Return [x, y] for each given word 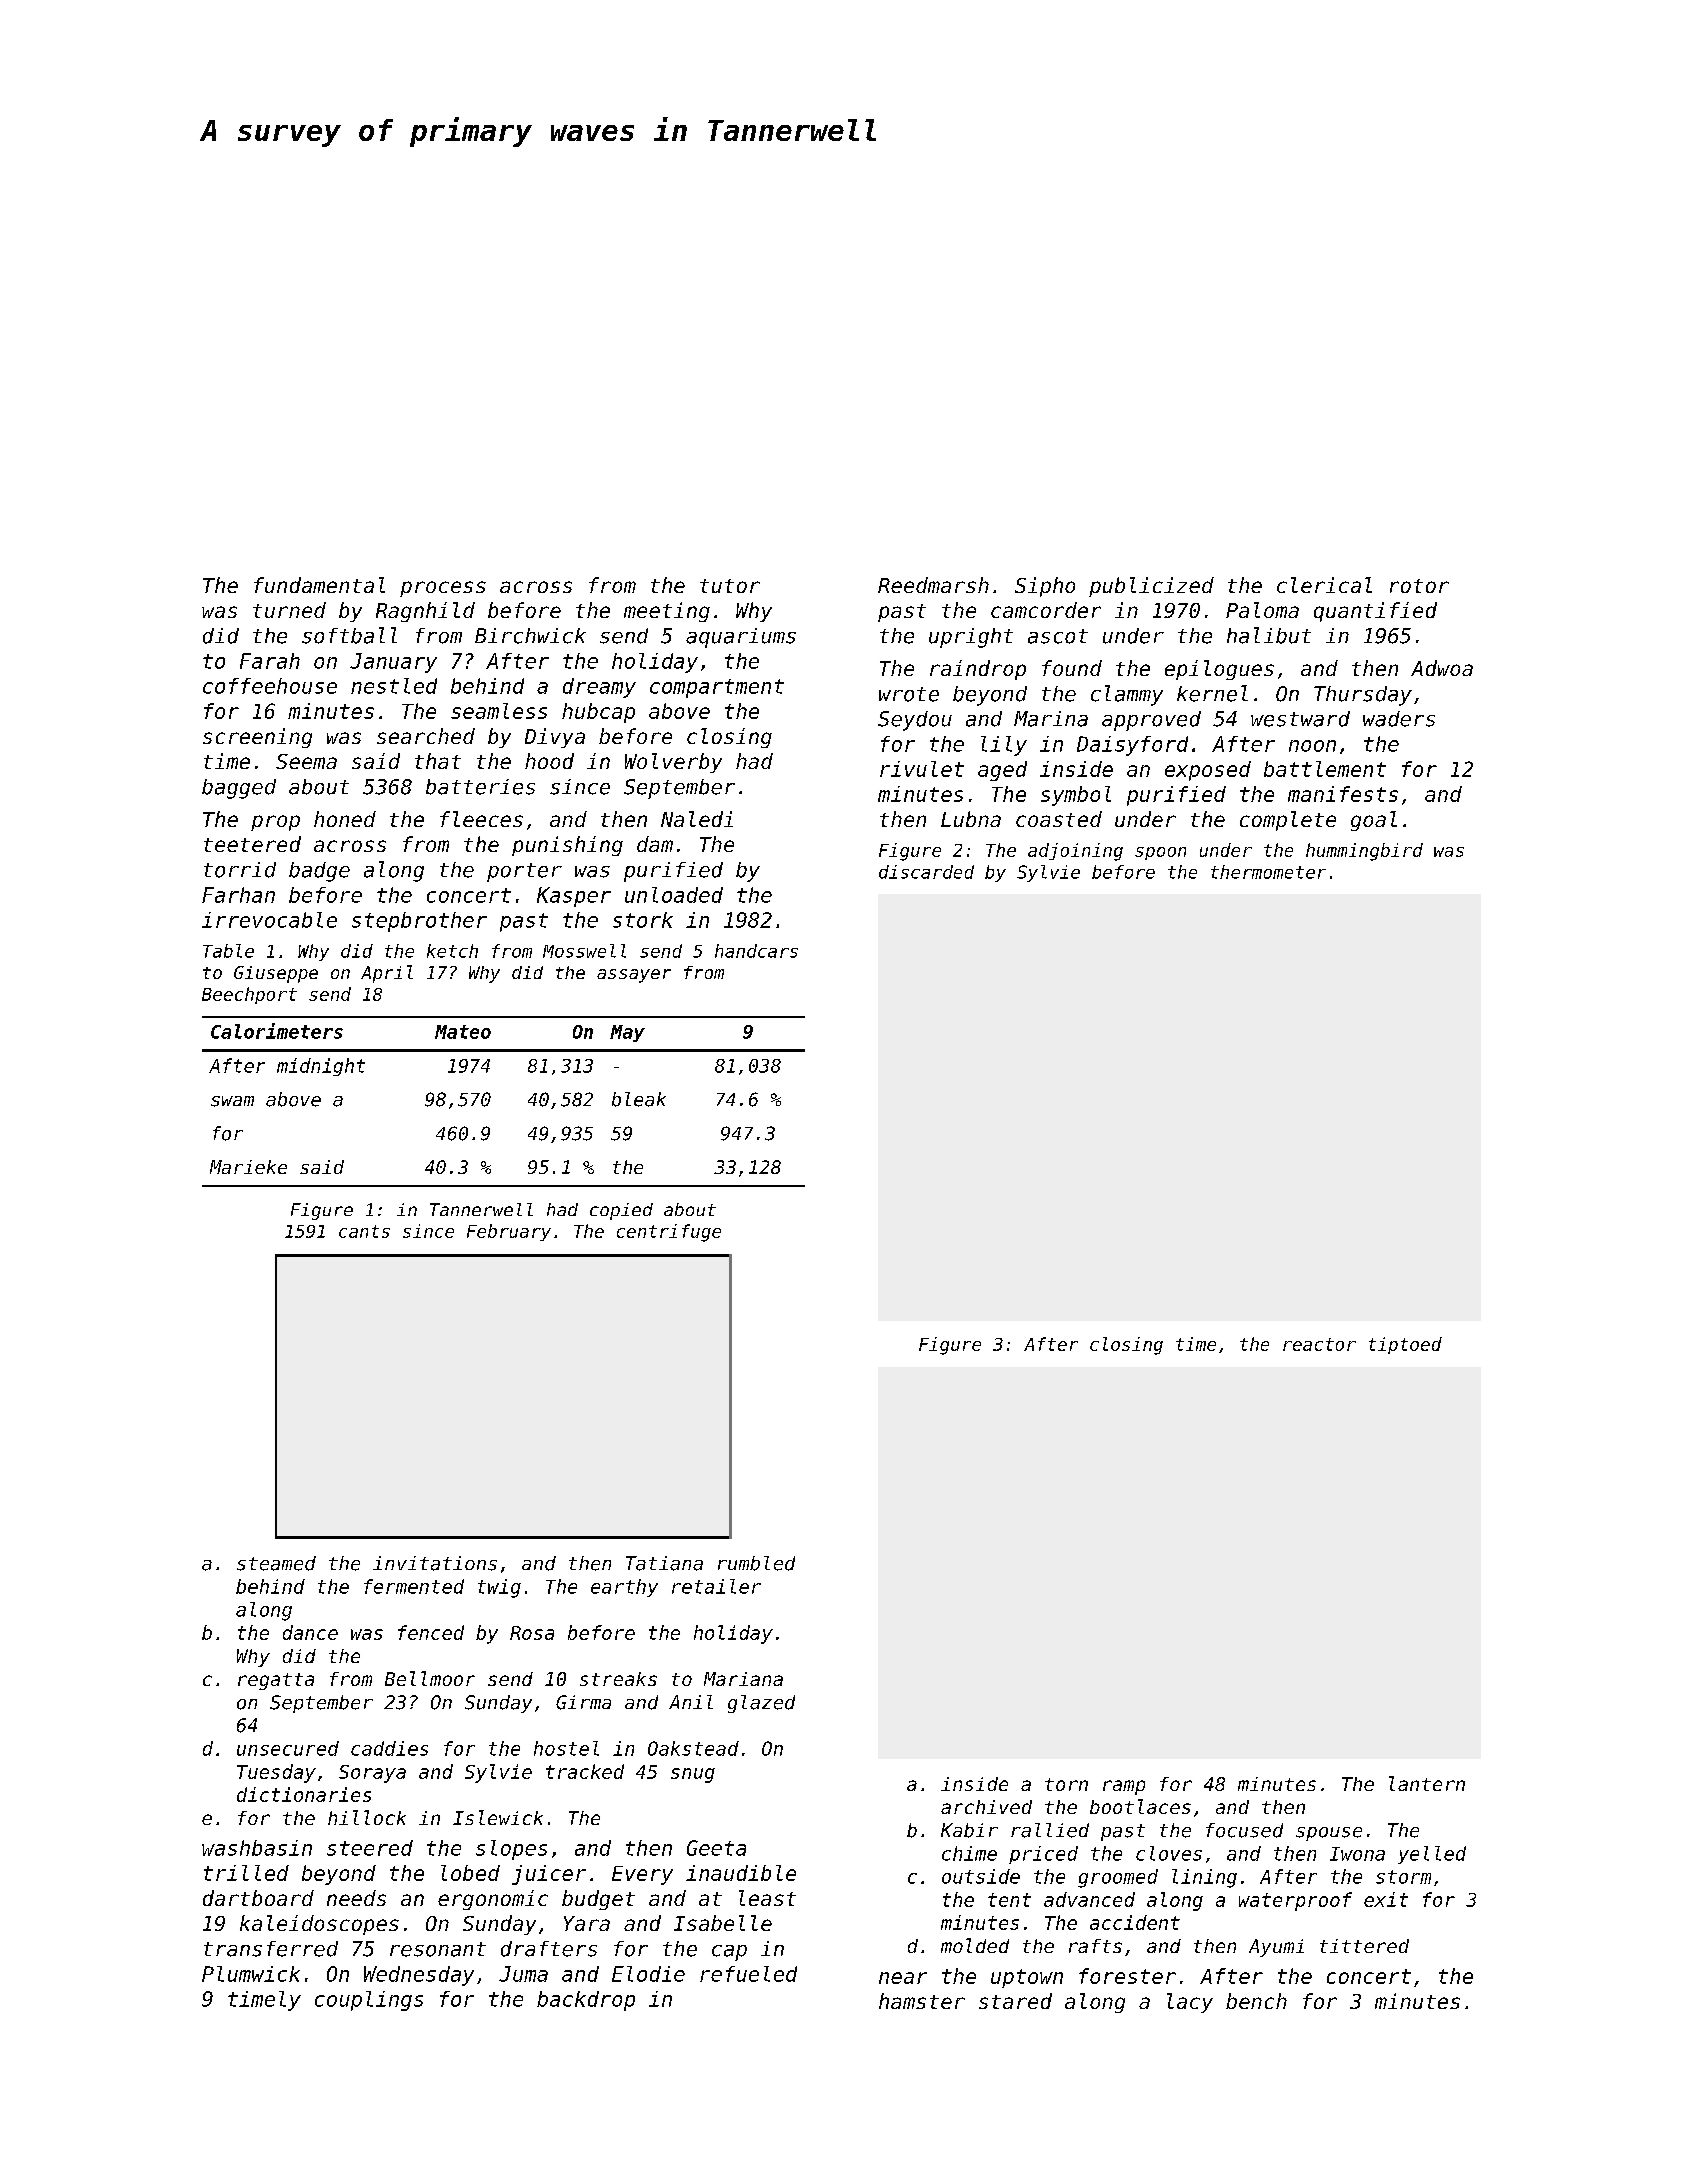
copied [621, 1211]
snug [693, 1775]
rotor [1419, 586]
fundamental [319, 585]
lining [1204, 1878]
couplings [369, 2001]
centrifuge [669, 1233]
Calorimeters [277, 1031]
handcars [756, 951]
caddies [389, 1748]
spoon [1160, 853]
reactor [1319, 1344]
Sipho [1045, 587]
